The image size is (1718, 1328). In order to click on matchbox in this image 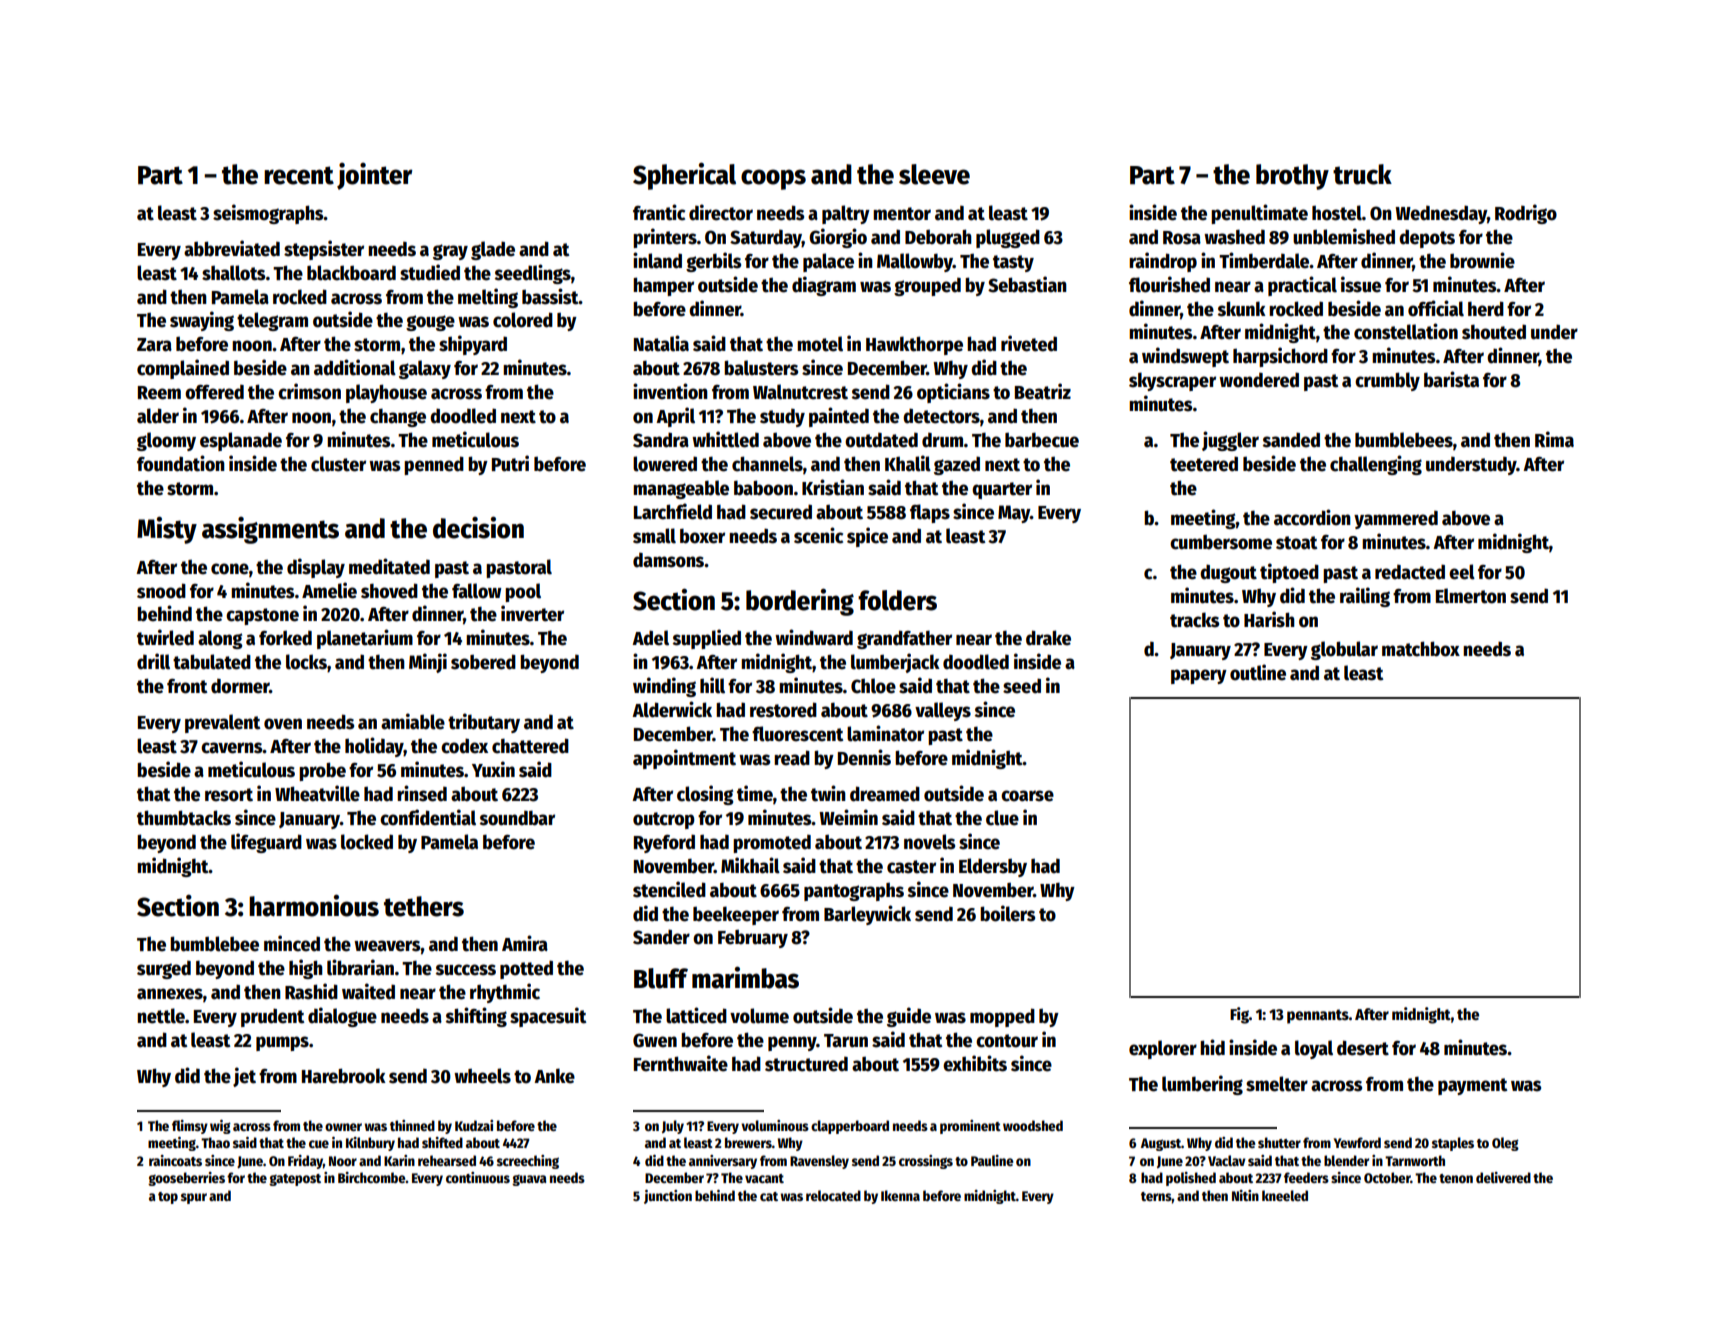, I will do `click(1421, 649)`.
